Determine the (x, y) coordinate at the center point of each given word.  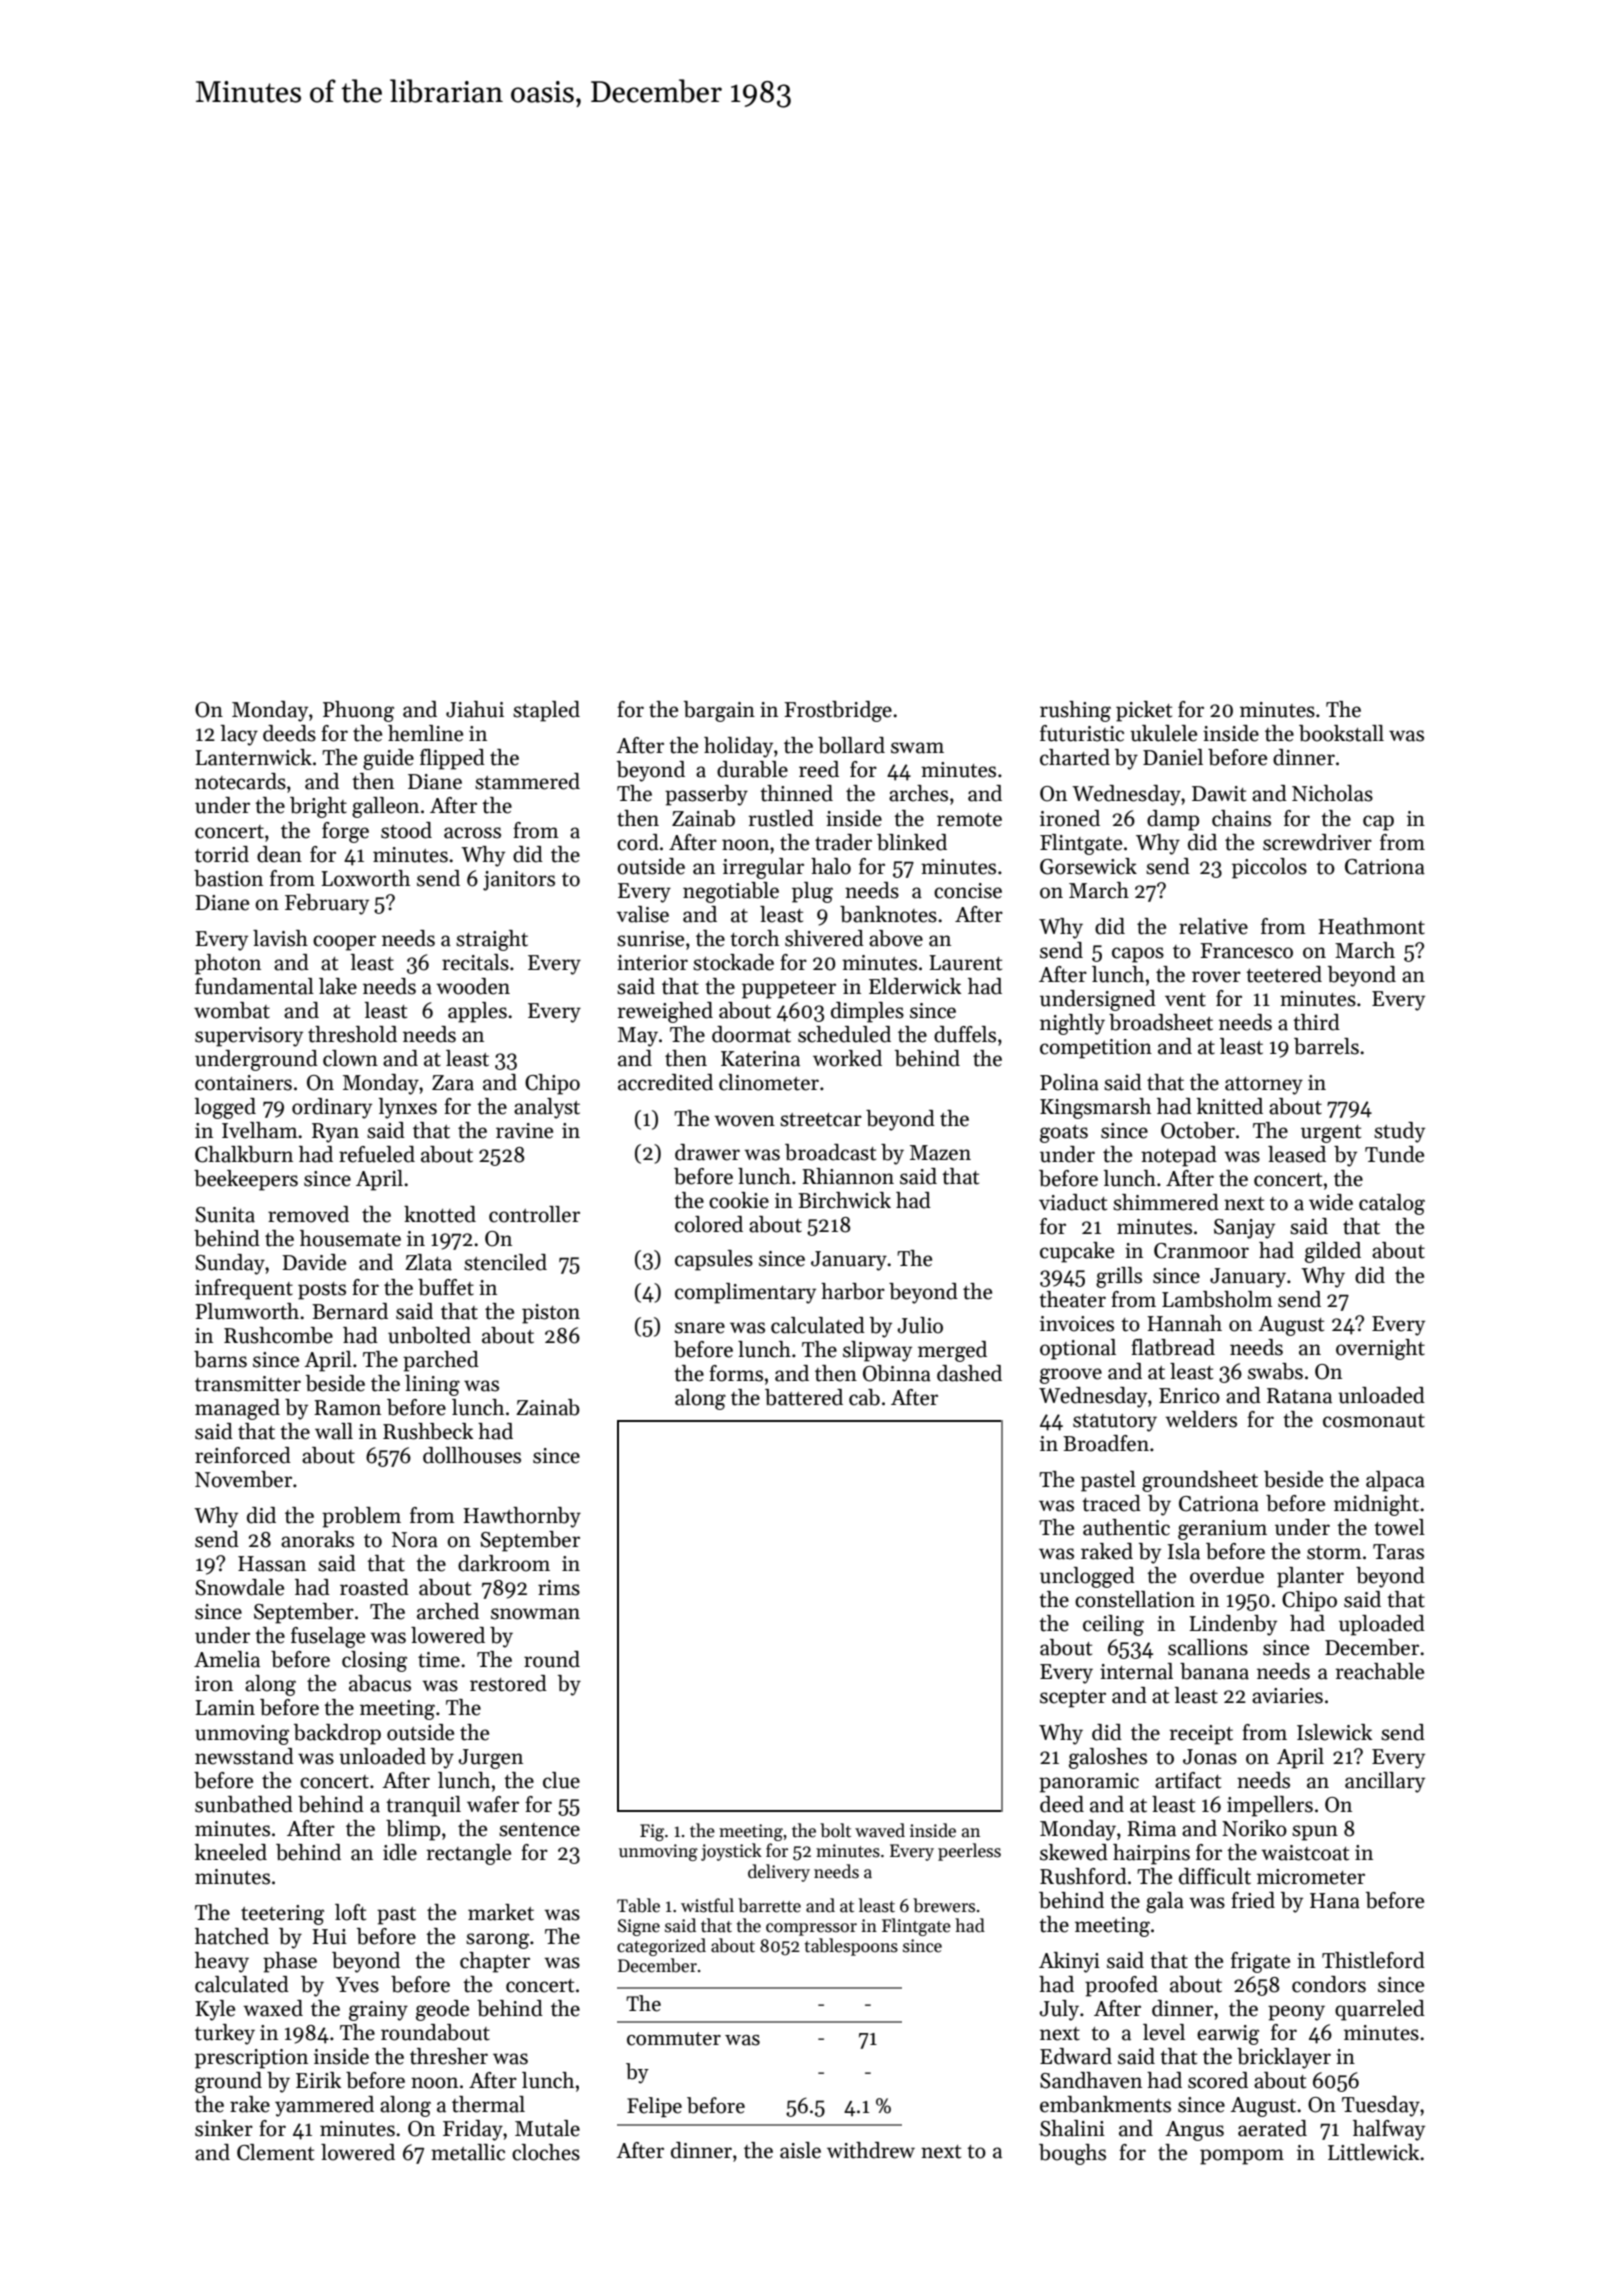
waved (880, 1830)
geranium (1222, 1530)
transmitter (248, 1384)
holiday (738, 747)
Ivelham (260, 1130)
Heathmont (1371, 926)
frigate (1260, 1962)
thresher (449, 2056)
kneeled (231, 1852)
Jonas (1210, 1757)
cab (864, 1397)
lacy (239, 735)
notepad (1179, 1156)
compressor (811, 1929)
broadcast (830, 1152)
